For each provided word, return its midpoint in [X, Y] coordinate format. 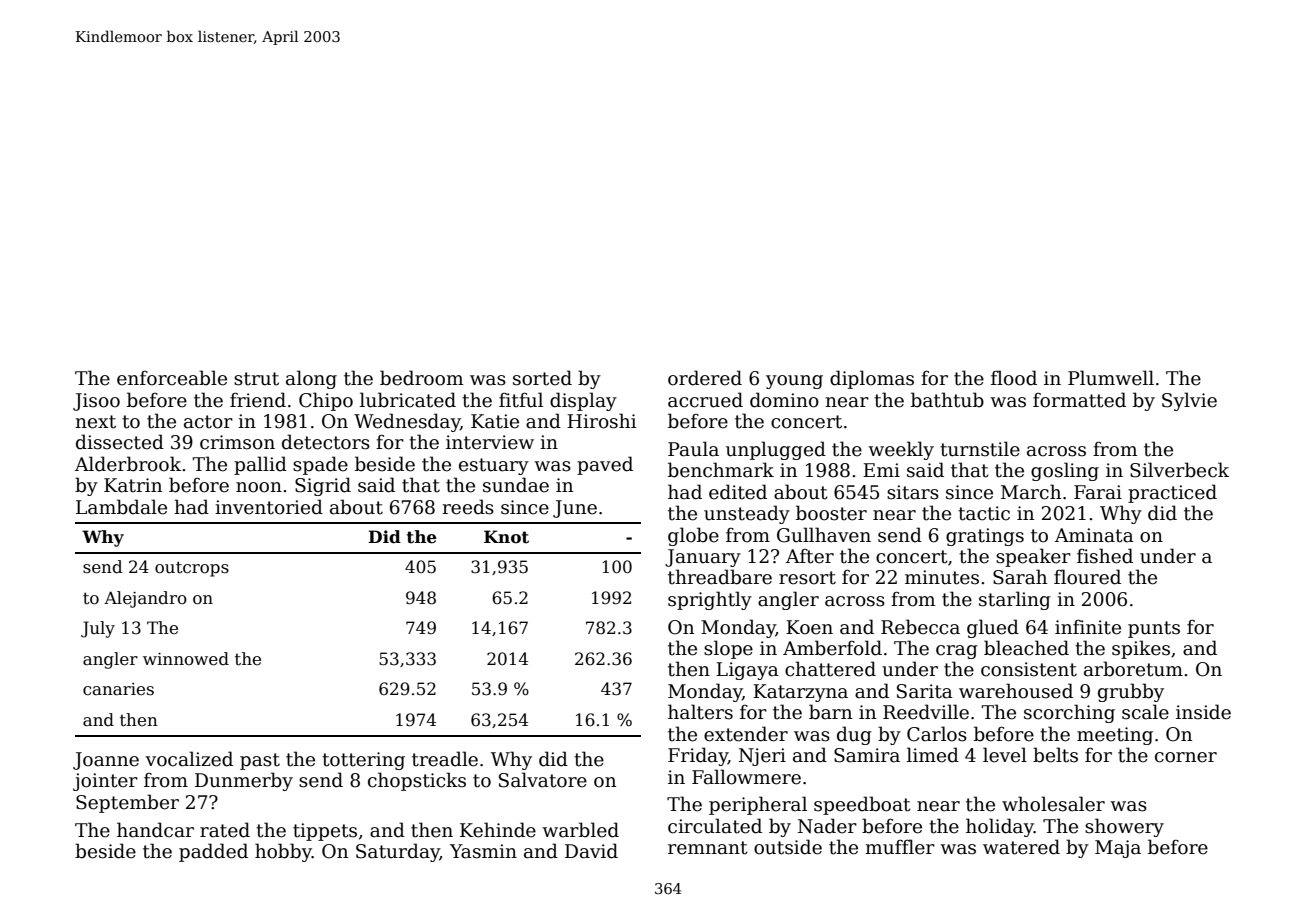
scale [1145, 712]
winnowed [186, 659]
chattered [830, 669]
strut [256, 379]
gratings [985, 537]
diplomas [872, 379]
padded [213, 852]
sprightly [710, 600]
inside [1203, 712]
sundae [516, 485]
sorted [542, 378]
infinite [1088, 627]
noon [259, 487]
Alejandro [145, 599]
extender [746, 734]
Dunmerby [244, 781]
